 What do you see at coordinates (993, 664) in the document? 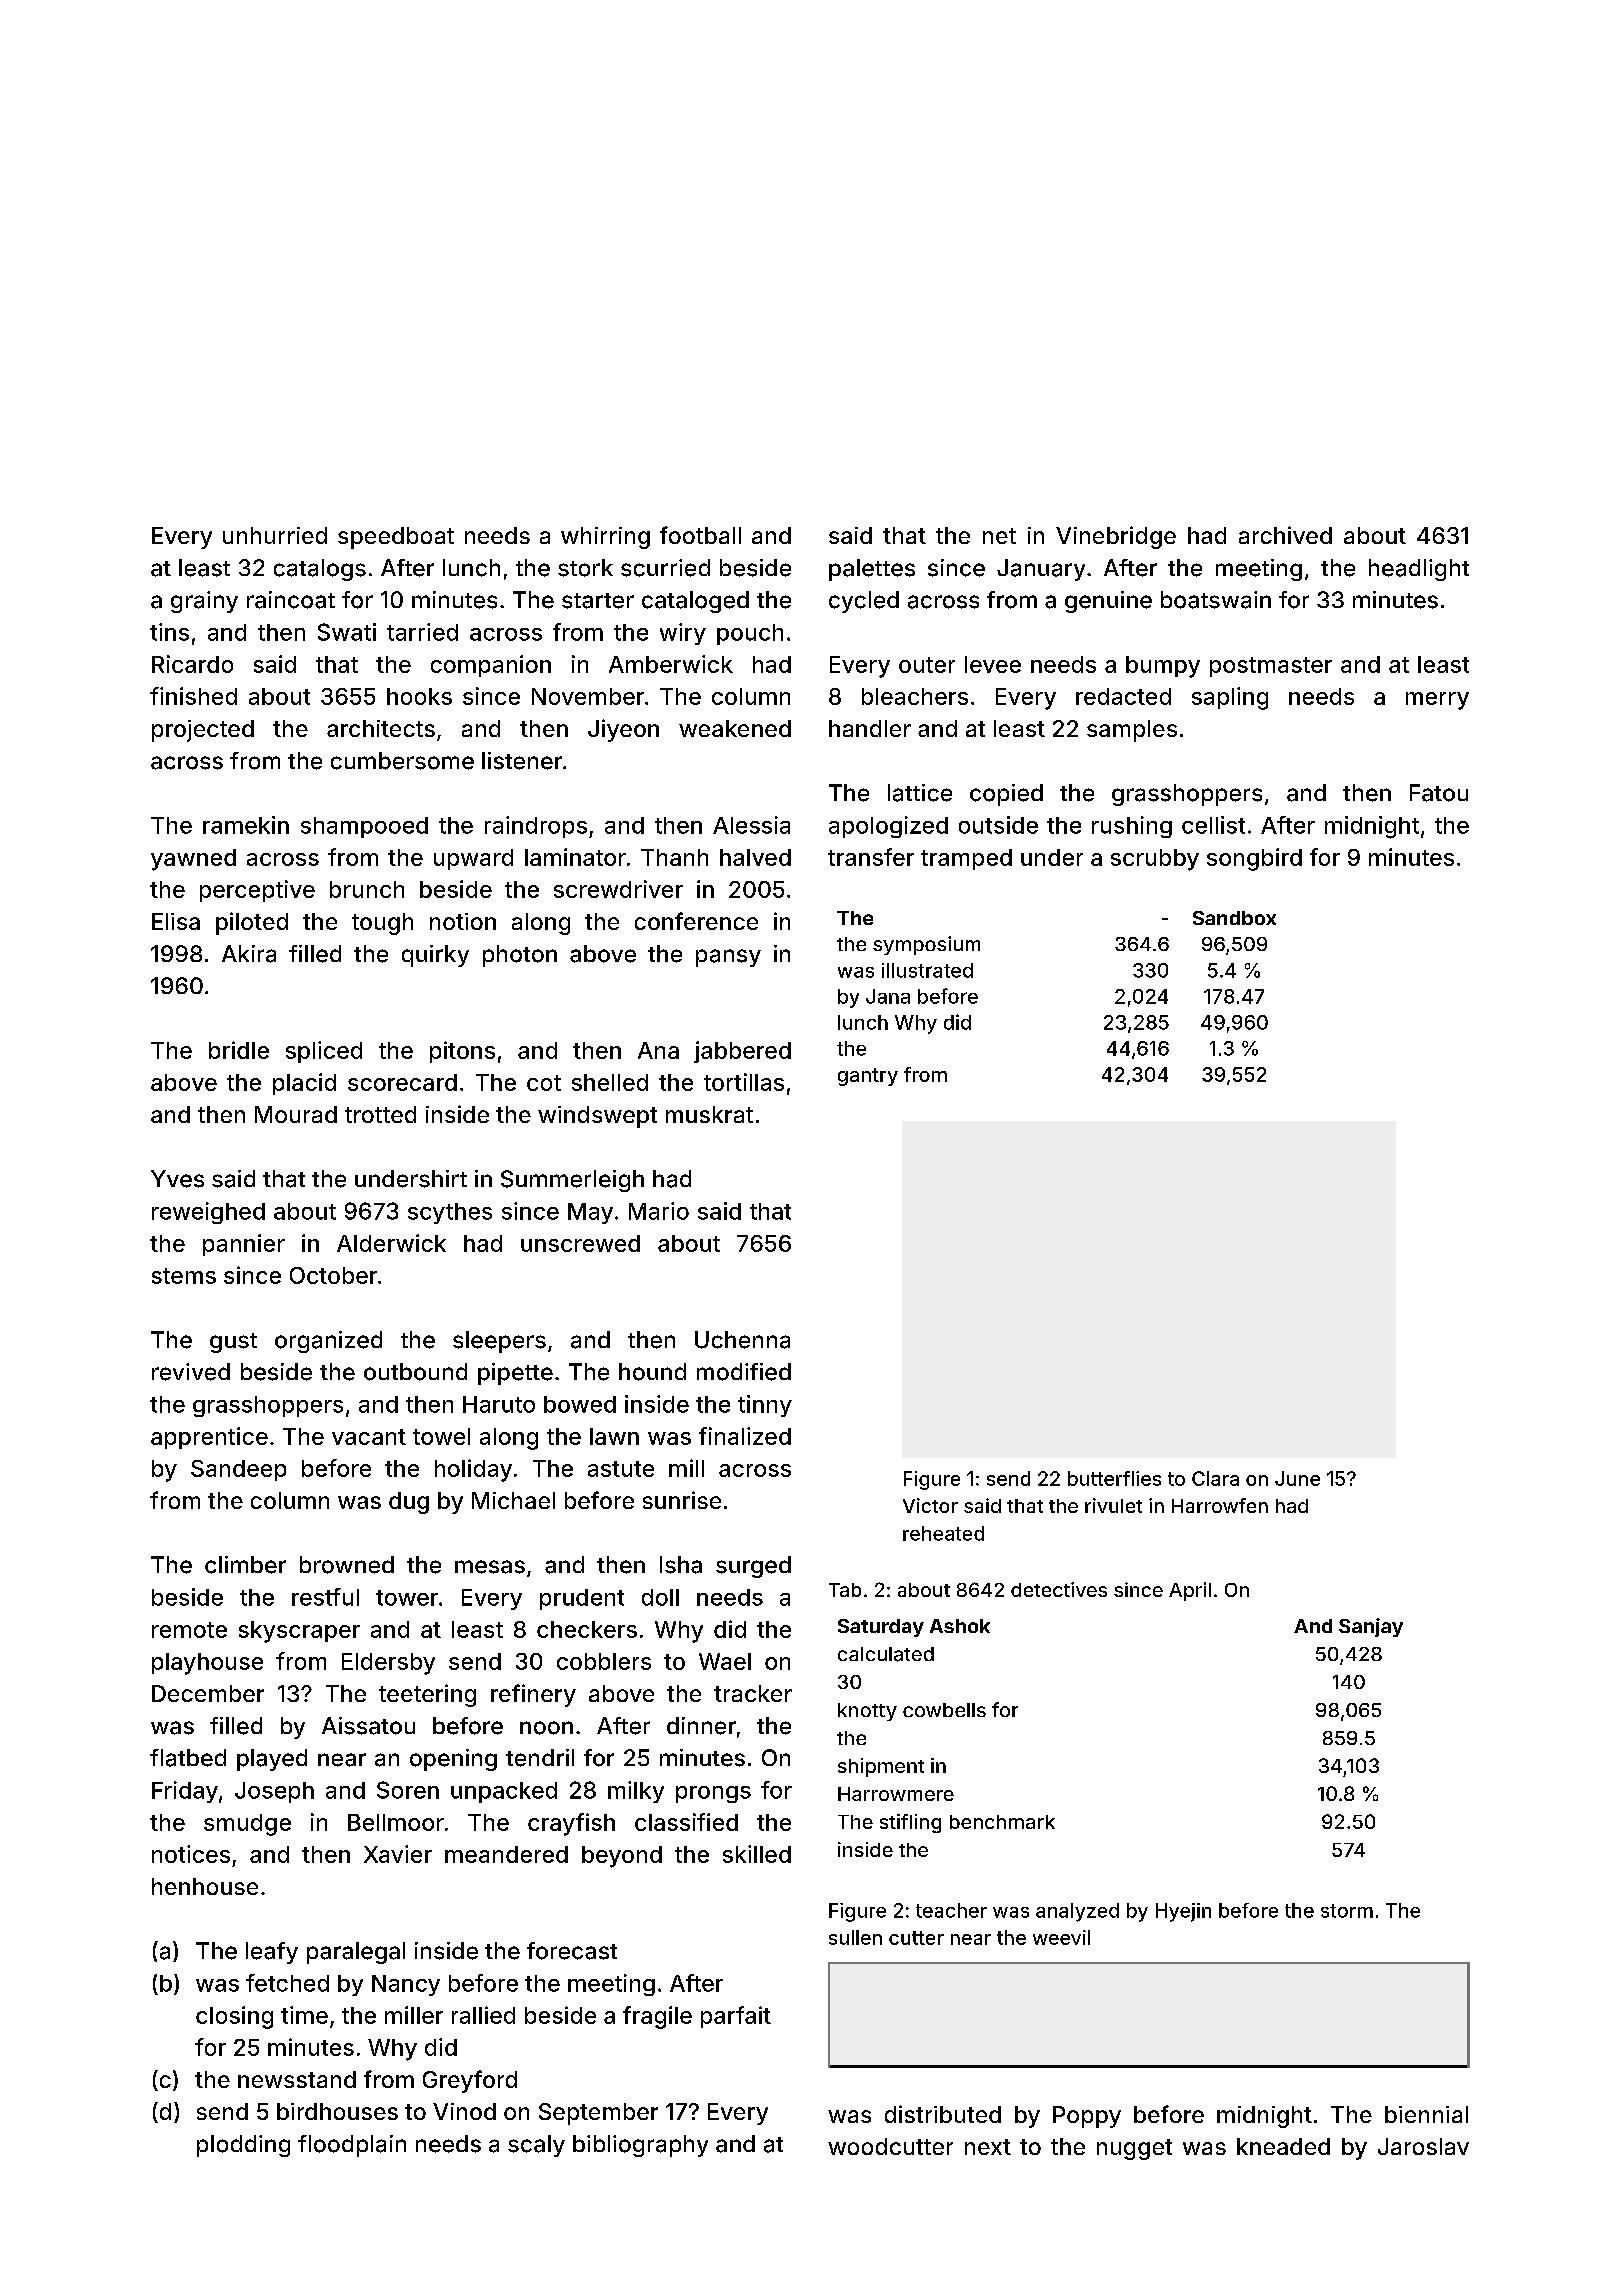
I see `levee` at bounding box center [993, 664].
